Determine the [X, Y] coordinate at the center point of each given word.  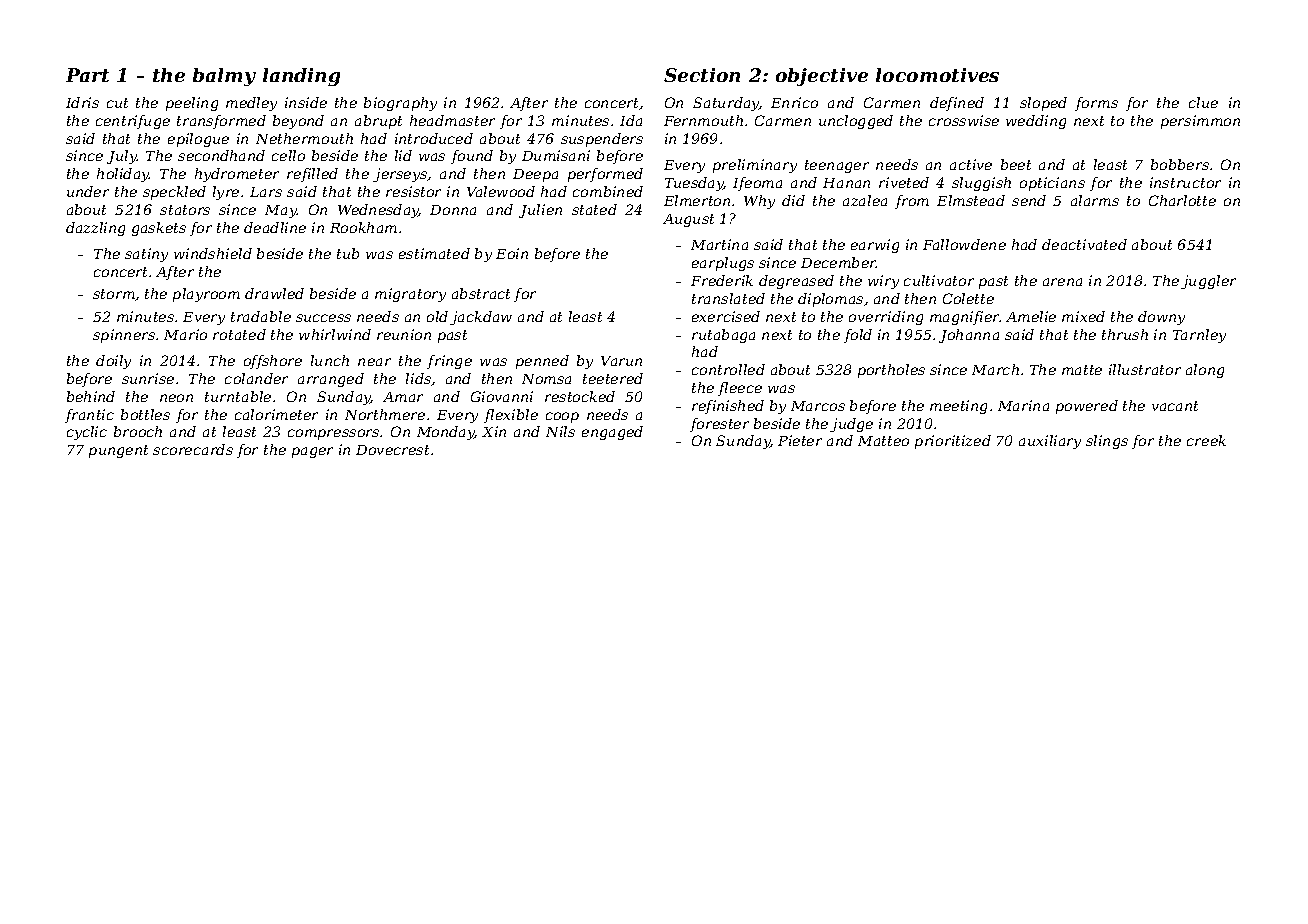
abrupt [378, 122]
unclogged [856, 122]
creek [1206, 440]
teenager [837, 166]
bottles [145, 414]
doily [113, 362]
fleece [740, 389]
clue [1203, 102]
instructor [1185, 182]
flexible [511, 416]
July [122, 157]
